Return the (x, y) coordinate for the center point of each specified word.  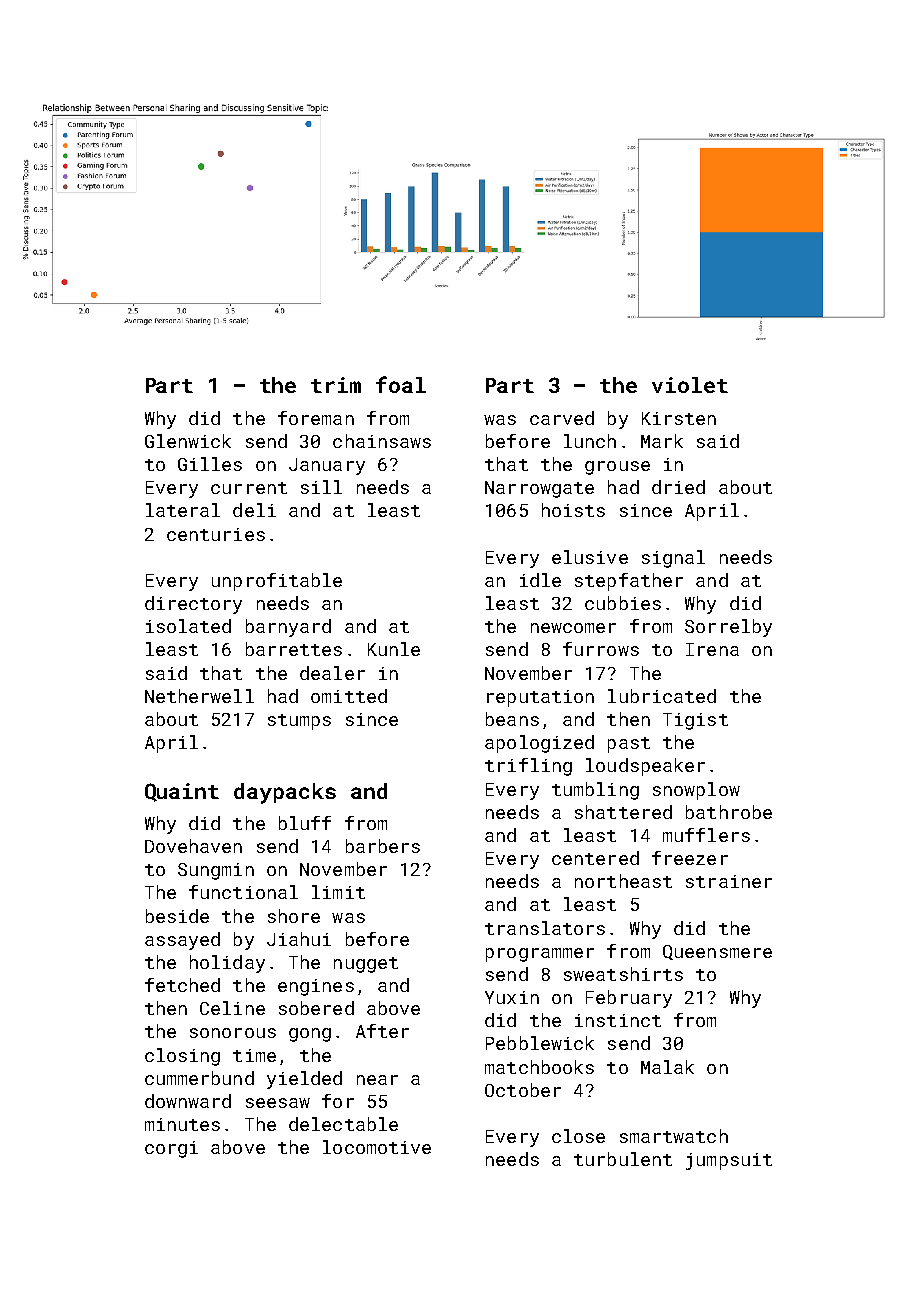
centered (595, 858)
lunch (590, 441)
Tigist (695, 721)
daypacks (285, 793)
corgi (171, 1149)
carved (562, 418)
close (578, 1136)
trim (336, 385)
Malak (667, 1067)
